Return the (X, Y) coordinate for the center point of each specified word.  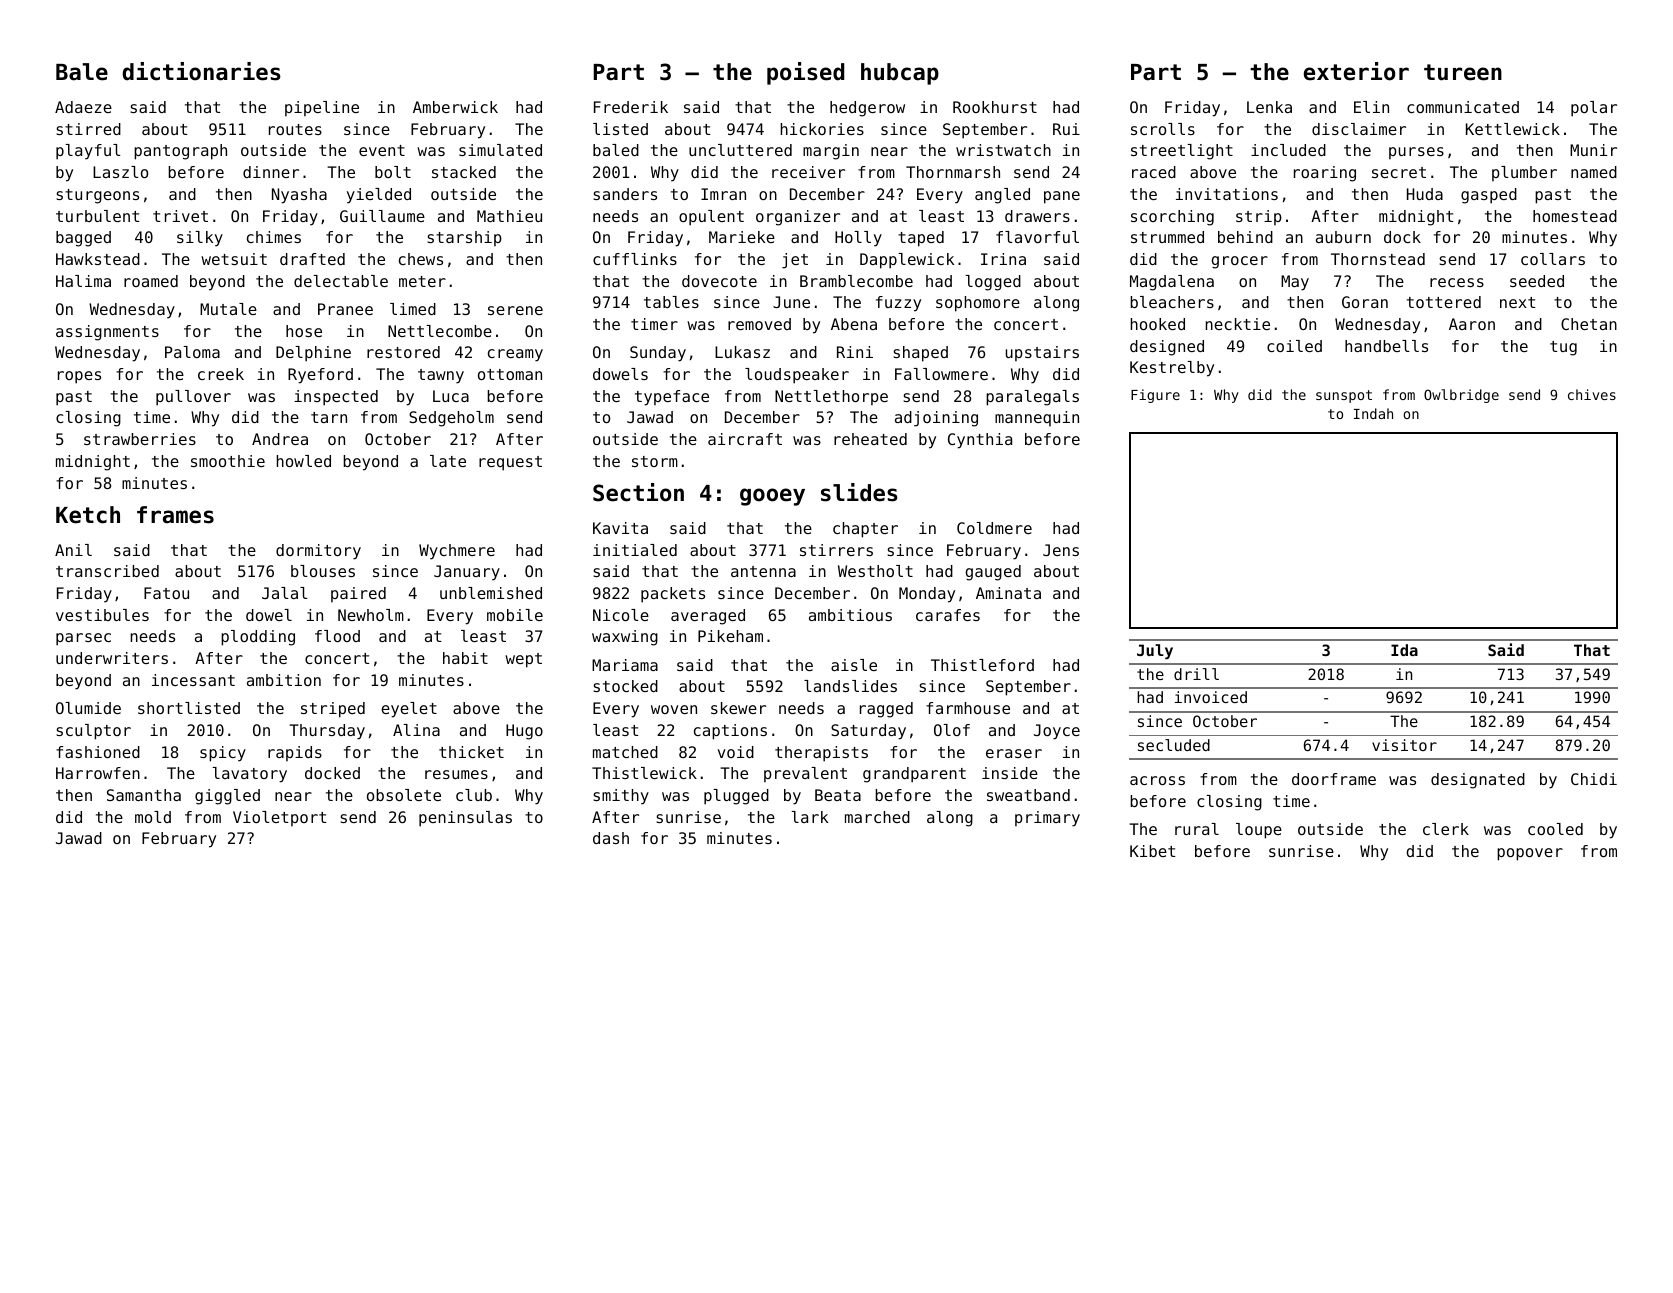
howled (304, 461)
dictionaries (202, 71)
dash (611, 838)
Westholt (875, 571)
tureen (1463, 72)
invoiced (1211, 697)
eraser (1014, 753)
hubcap (900, 74)
